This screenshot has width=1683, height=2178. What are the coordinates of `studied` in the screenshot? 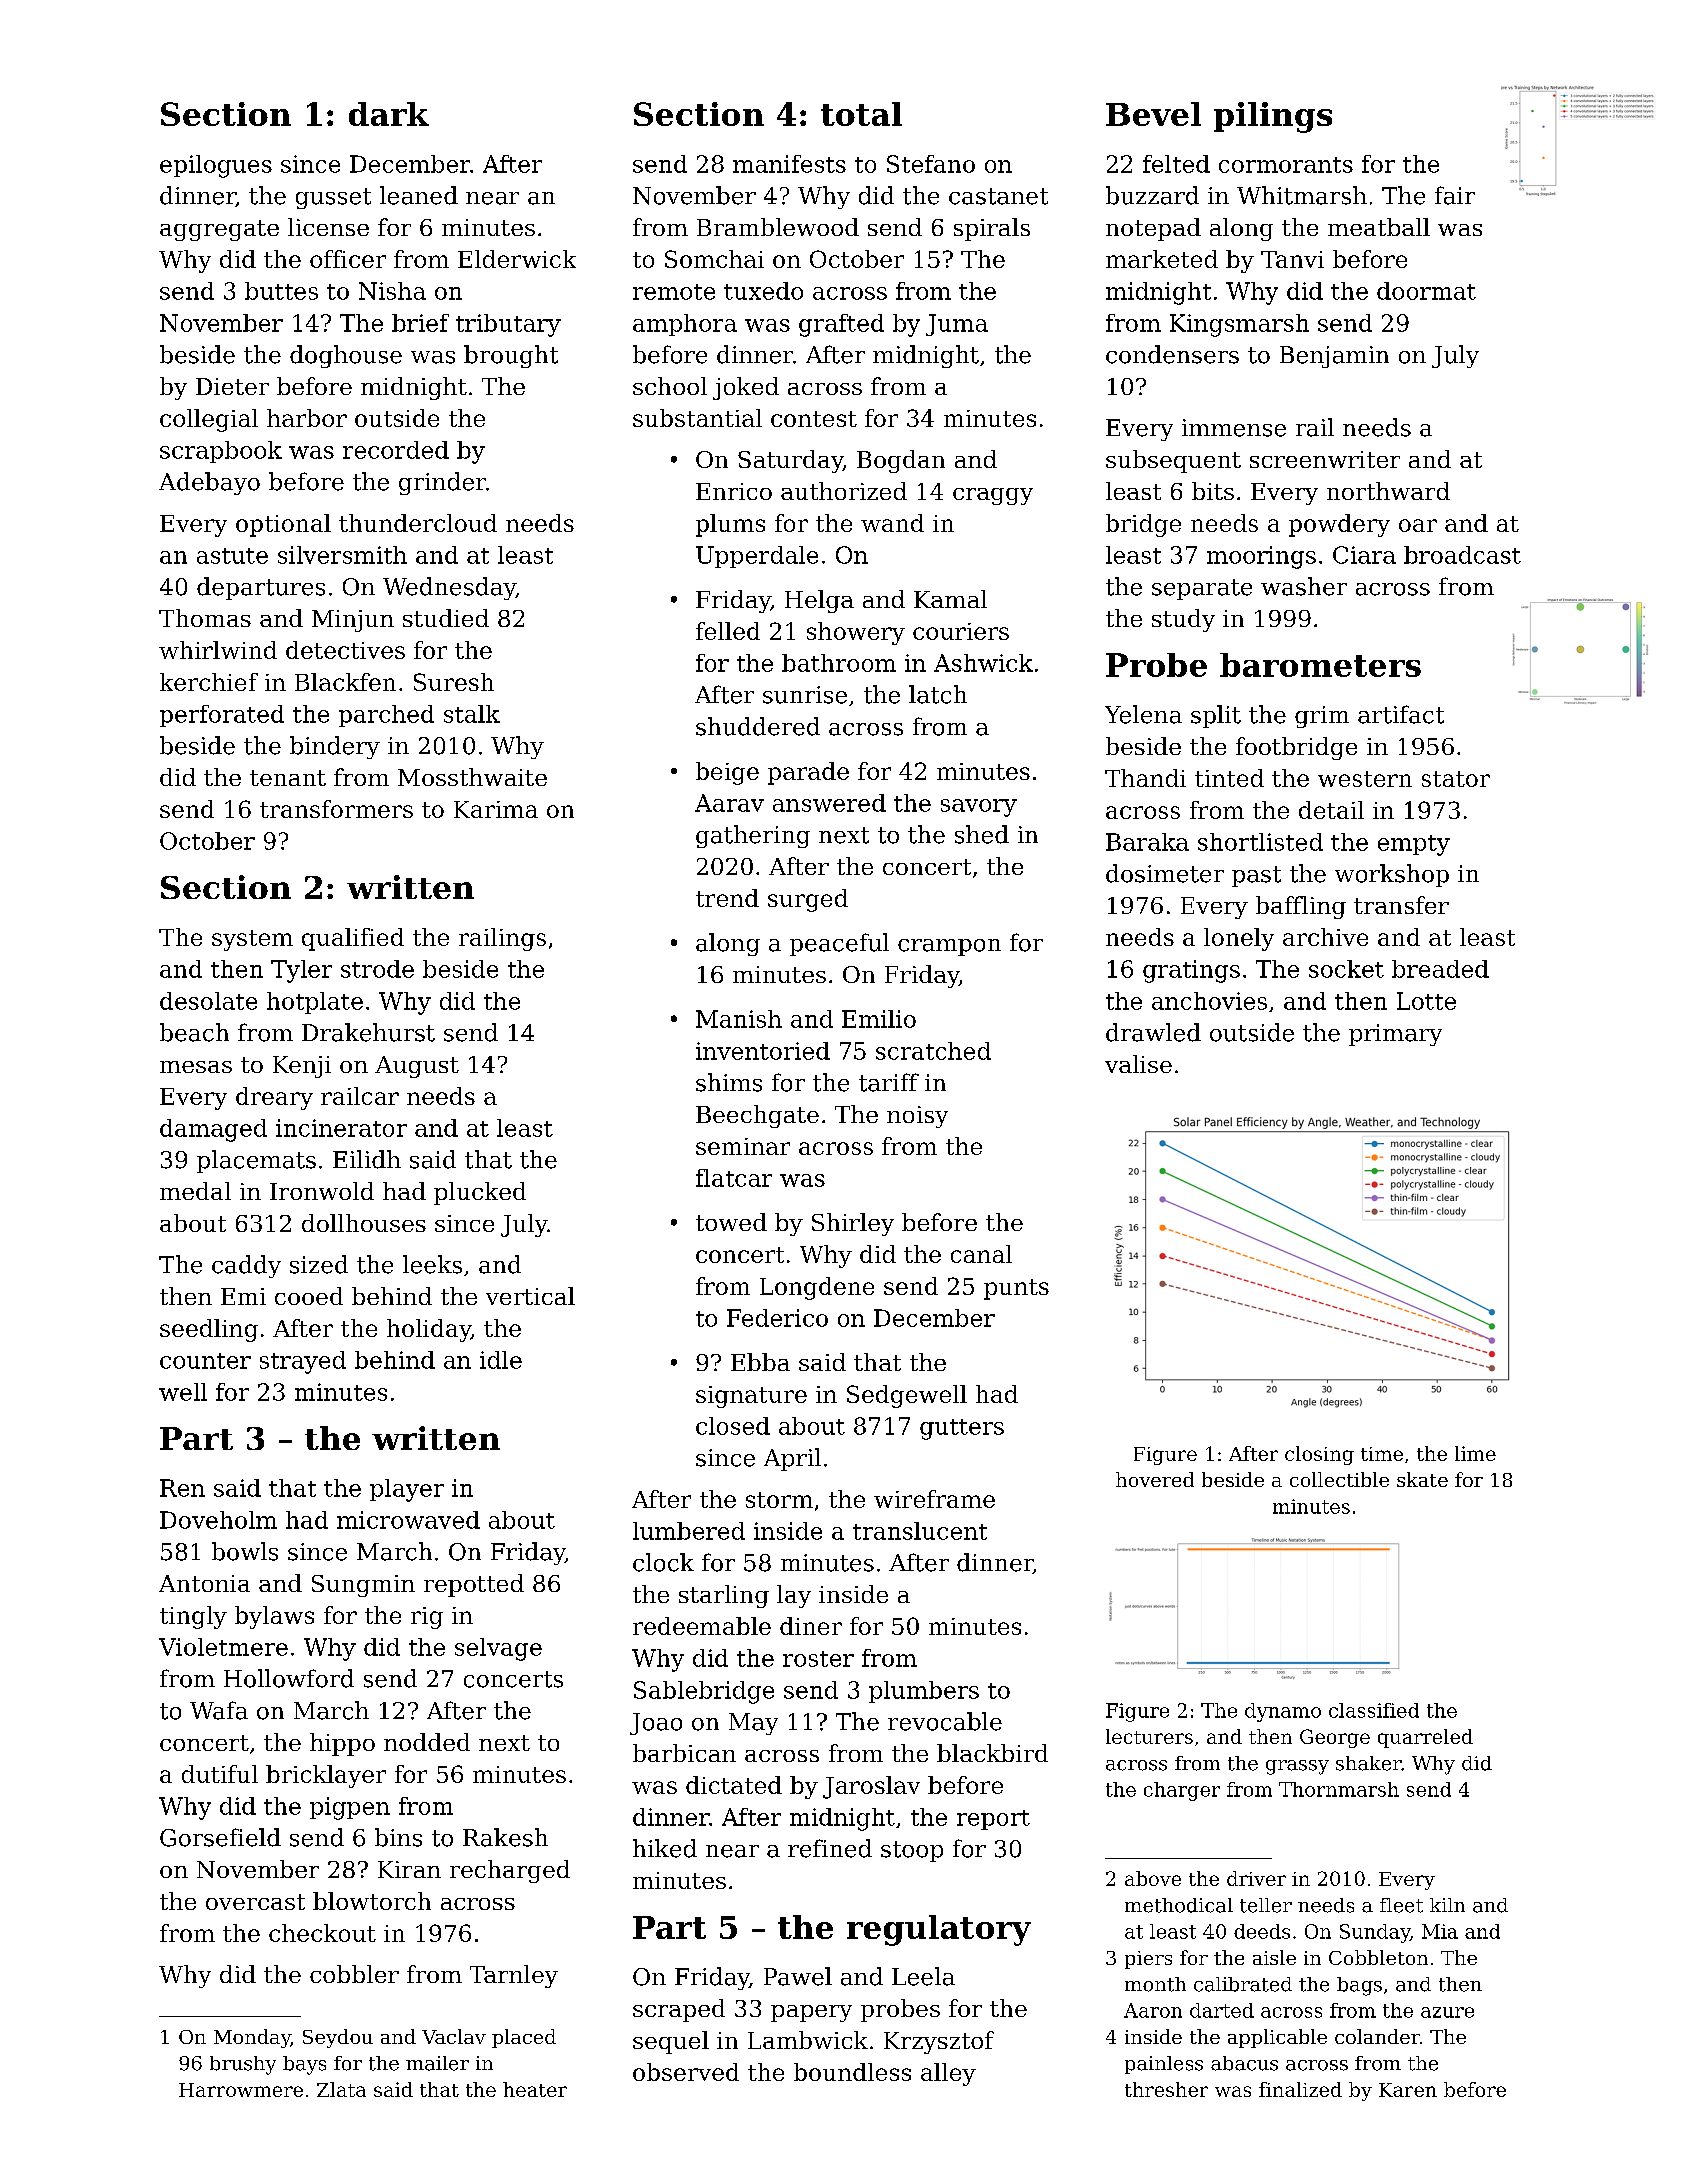 It's located at (446, 618).
